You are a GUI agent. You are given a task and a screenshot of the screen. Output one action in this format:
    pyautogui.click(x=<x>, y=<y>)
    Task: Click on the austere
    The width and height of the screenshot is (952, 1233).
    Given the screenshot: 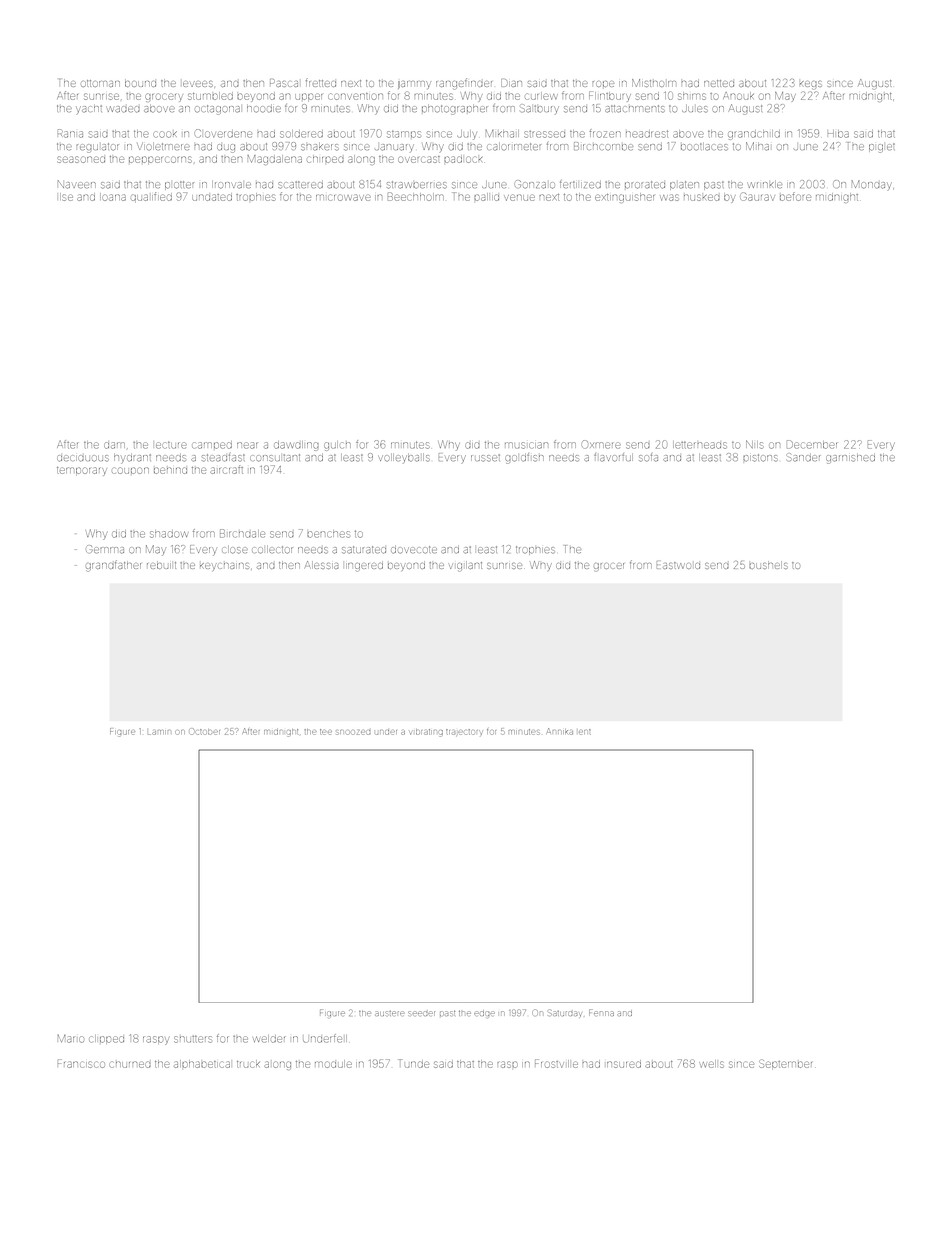 What is the action you would take?
    pyautogui.click(x=389, y=1013)
